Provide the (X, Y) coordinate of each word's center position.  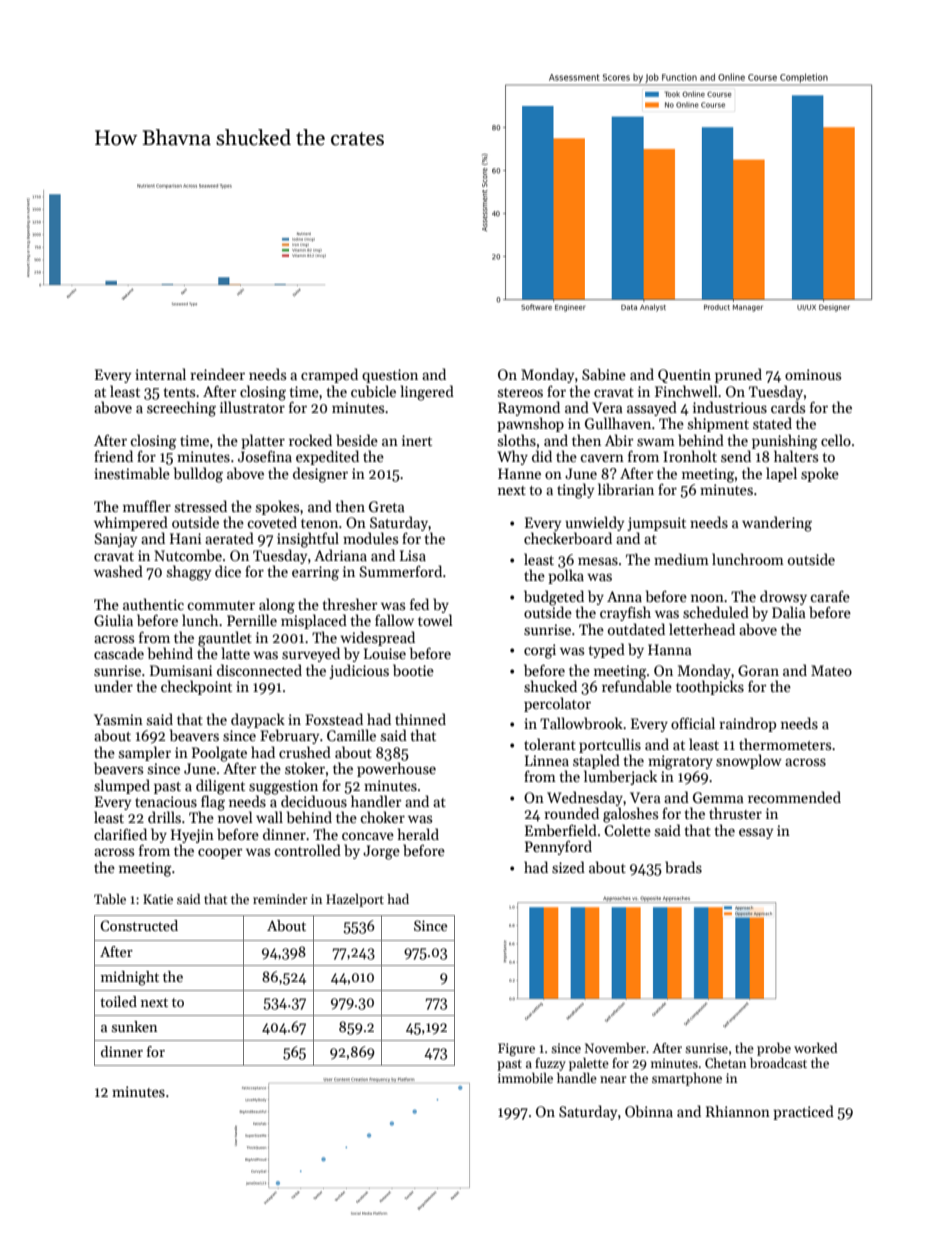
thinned (420, 719)
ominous (813, 374)
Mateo (831, 670)
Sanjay (116, 540)
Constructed (139, 925)
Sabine (604, 374)
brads (683, 867)
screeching (181, 409)
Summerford (401, 571)
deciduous (314, 801)
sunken (134, 1026)
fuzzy (550, 1064)
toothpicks (710, 687)
